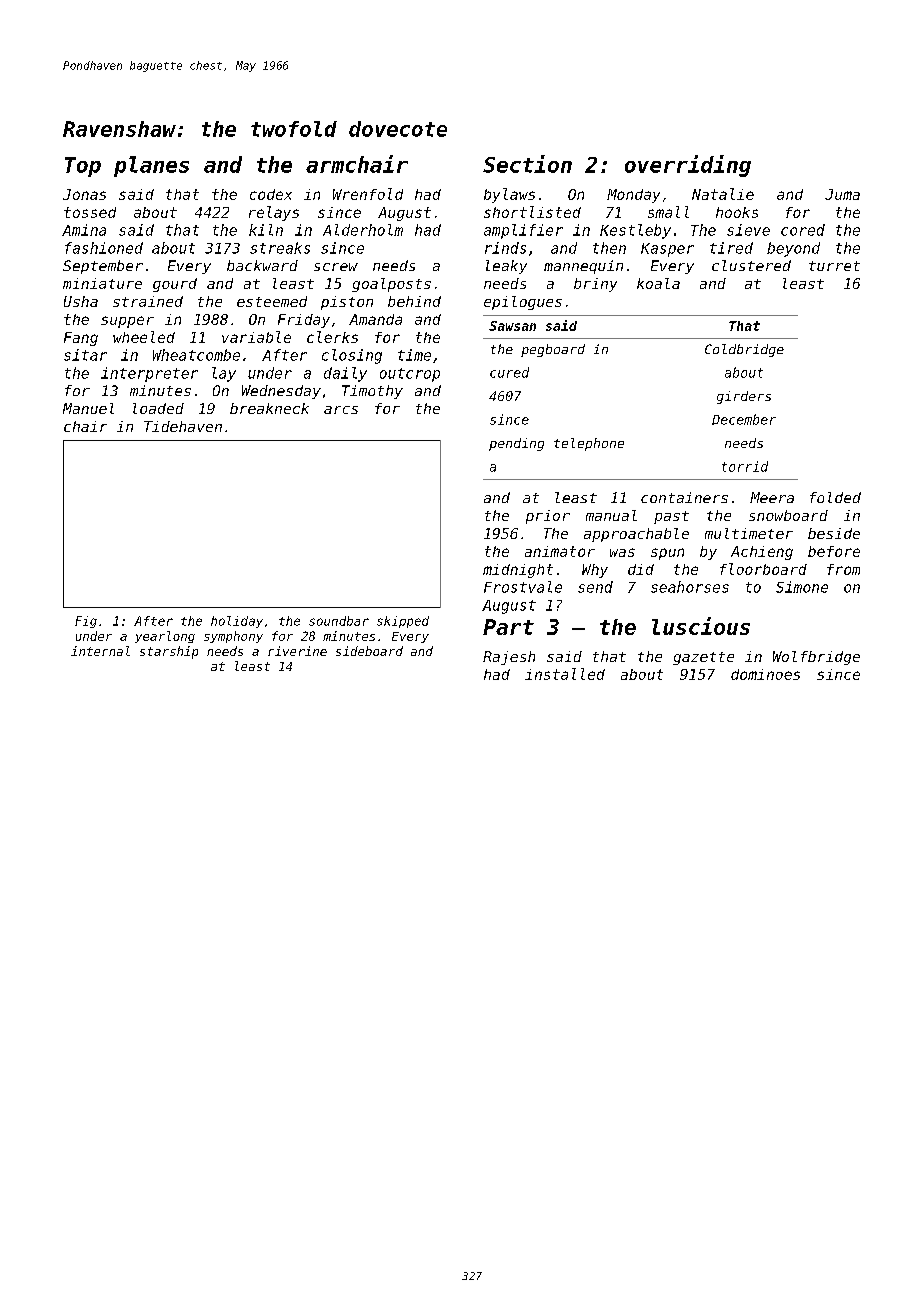 The image size is (924, 1308). What do you see at coordinates (834, 551) in the image?
I see `before` at bounding box center [834, 551].
